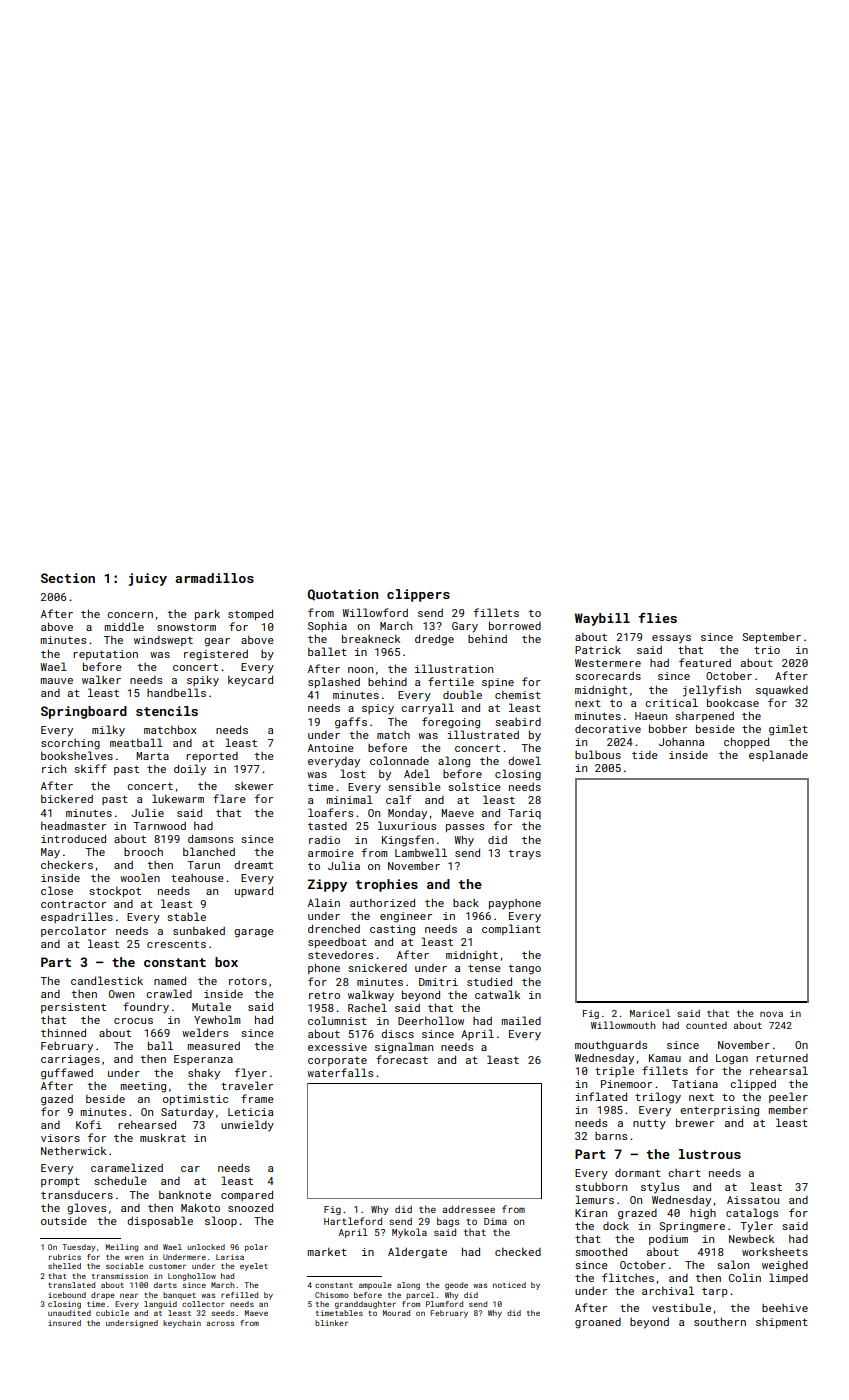  Describe the element at coordinates (343, 595) in the screenshot. I see `Quotation` at that location.
